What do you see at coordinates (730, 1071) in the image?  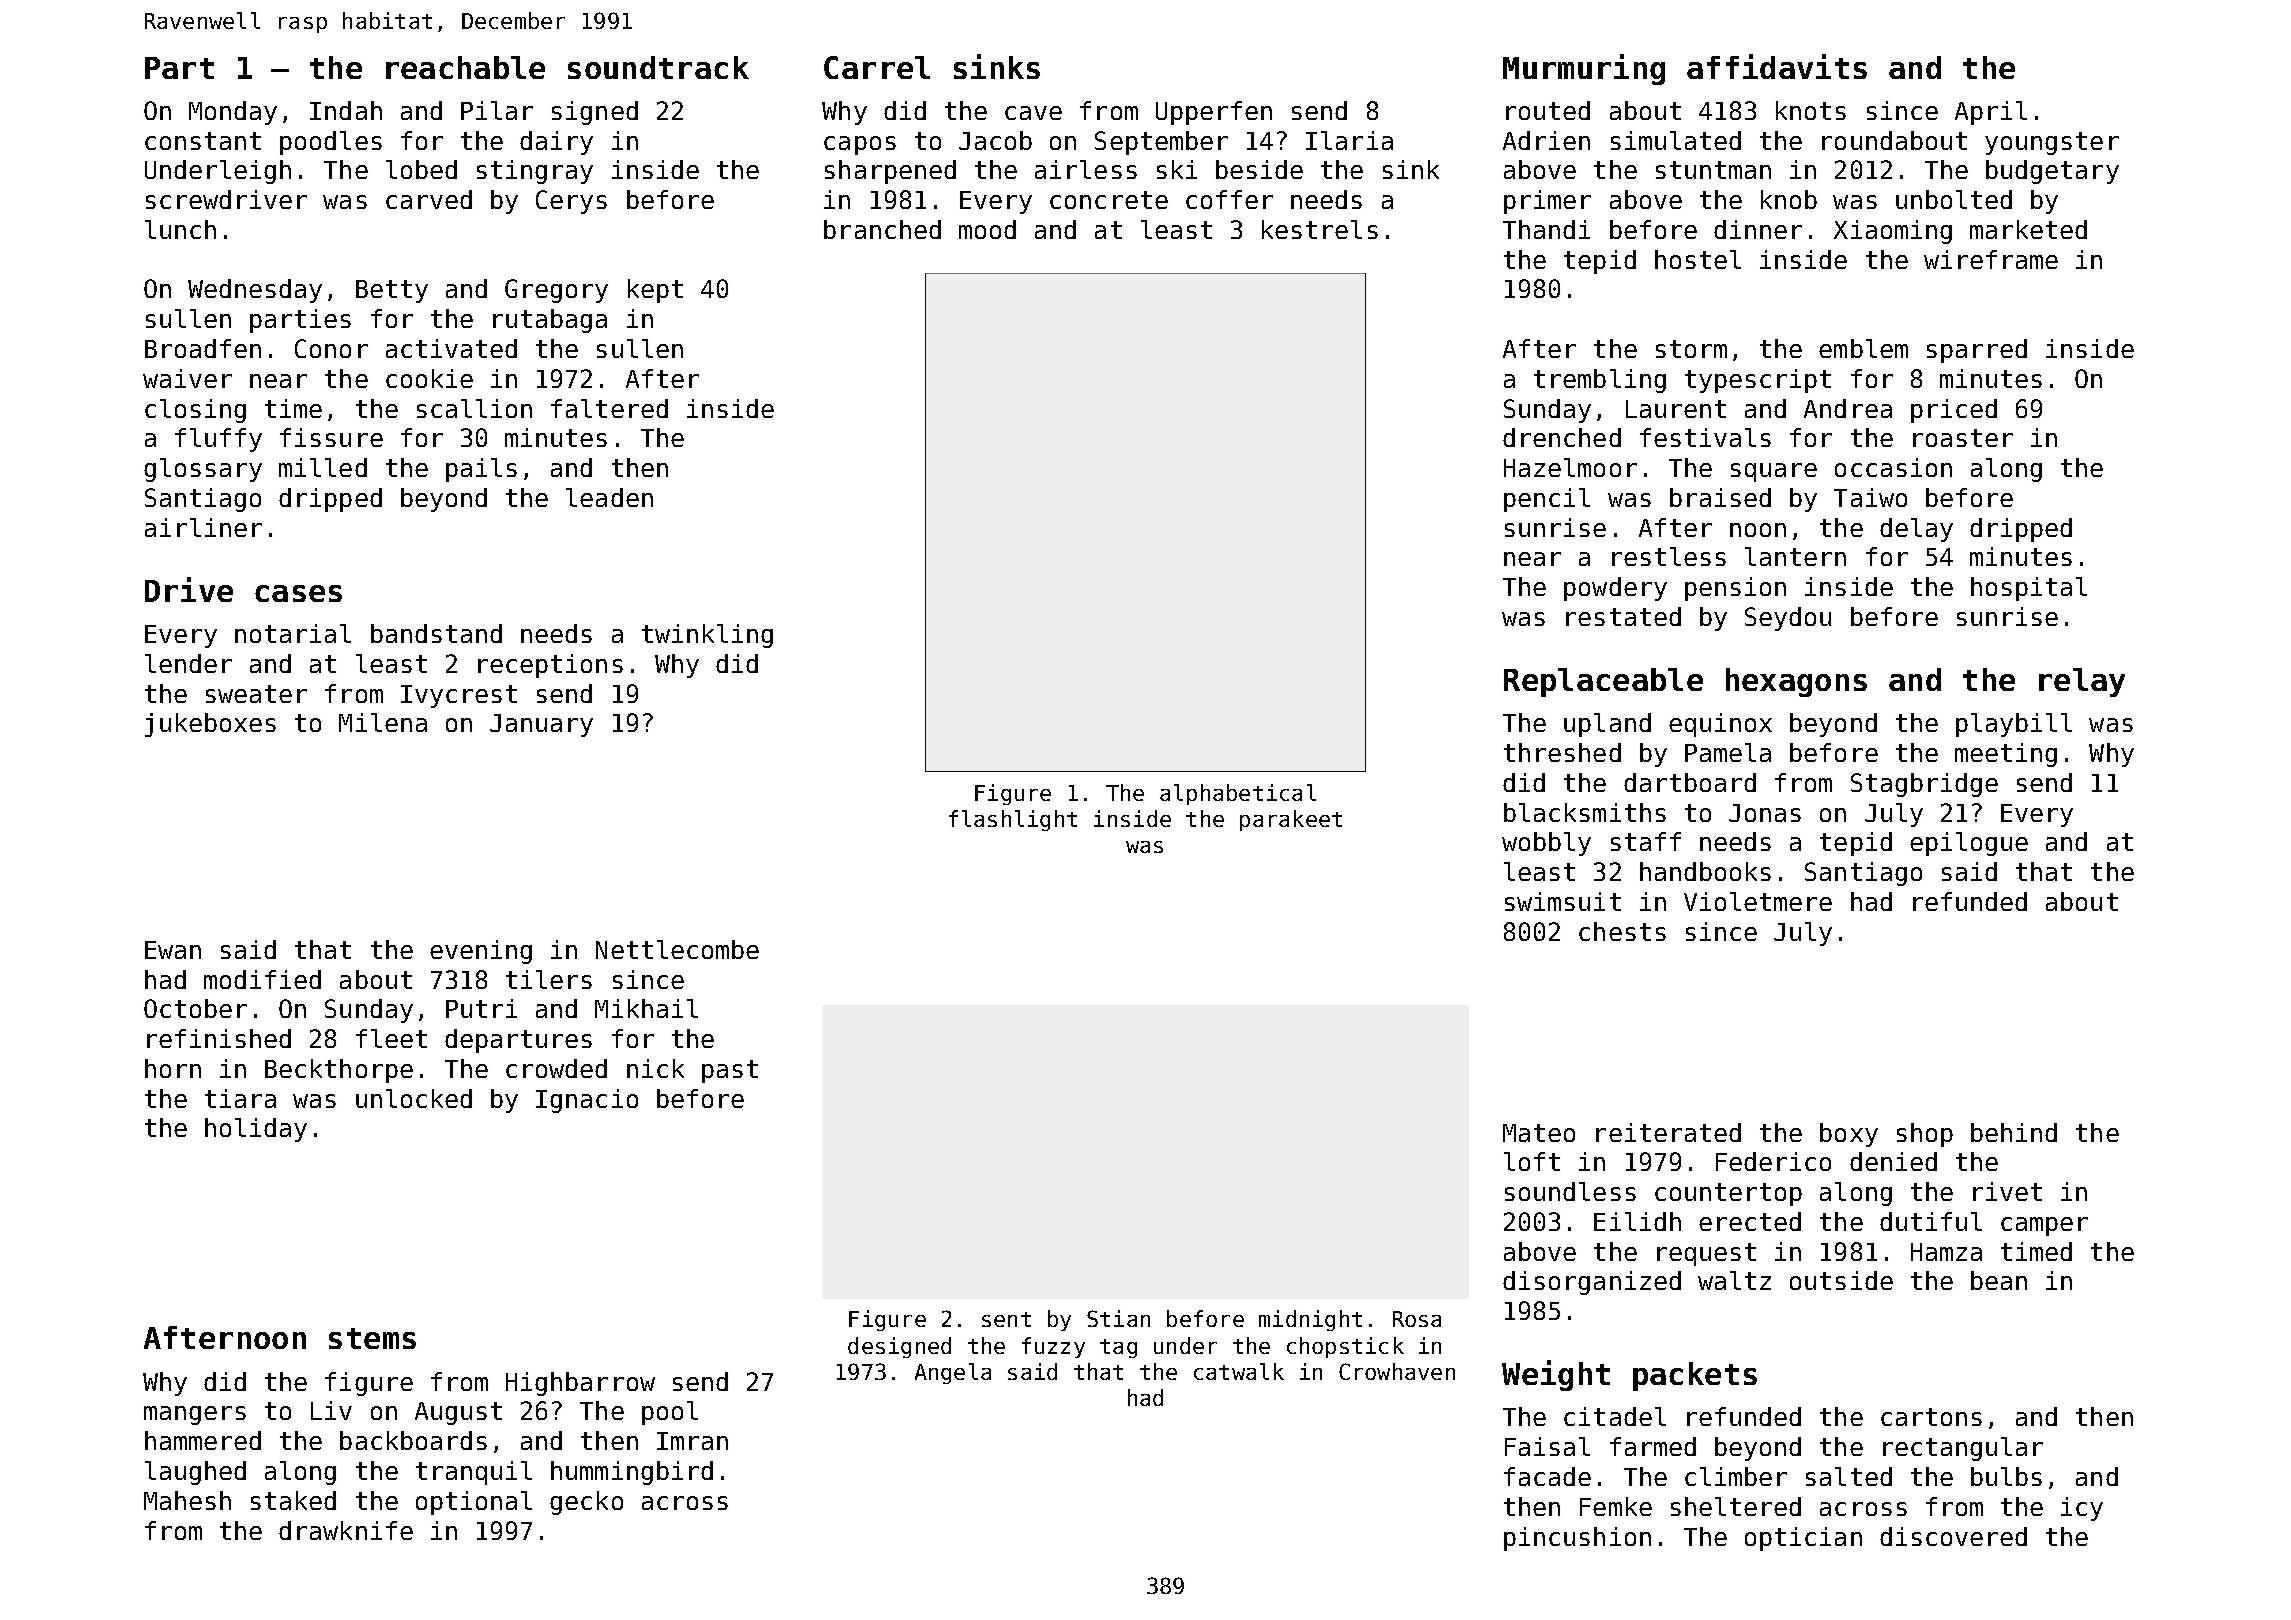 I see `past` at bounding box center [730, 1071].
